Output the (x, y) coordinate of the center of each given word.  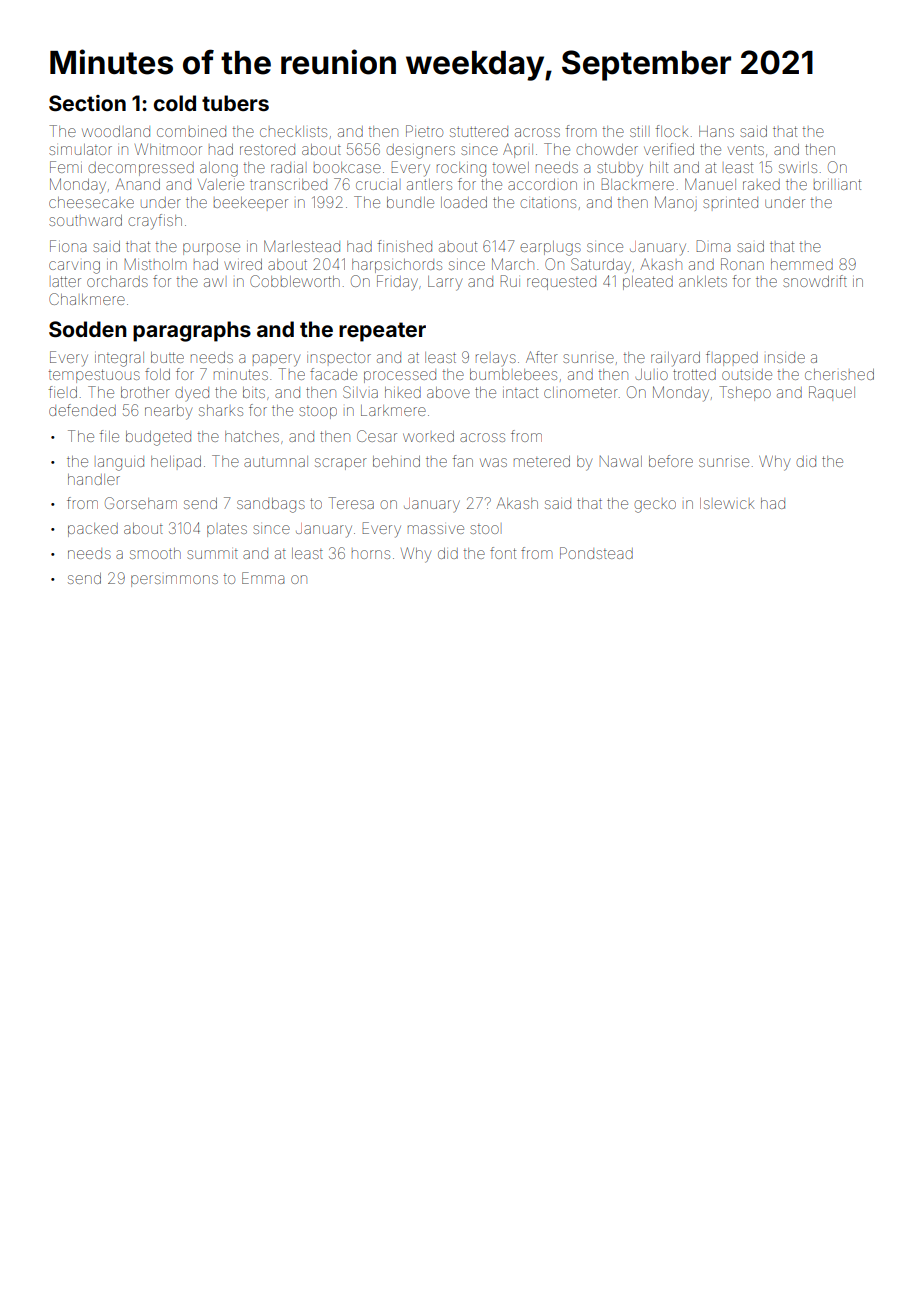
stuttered (479, 131)
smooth (155, 553)
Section (87, 103)
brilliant (837, 184)
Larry (445, 283)
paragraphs (192, 331)
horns (371, 554)
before (671, 461)
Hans (716, 131)
